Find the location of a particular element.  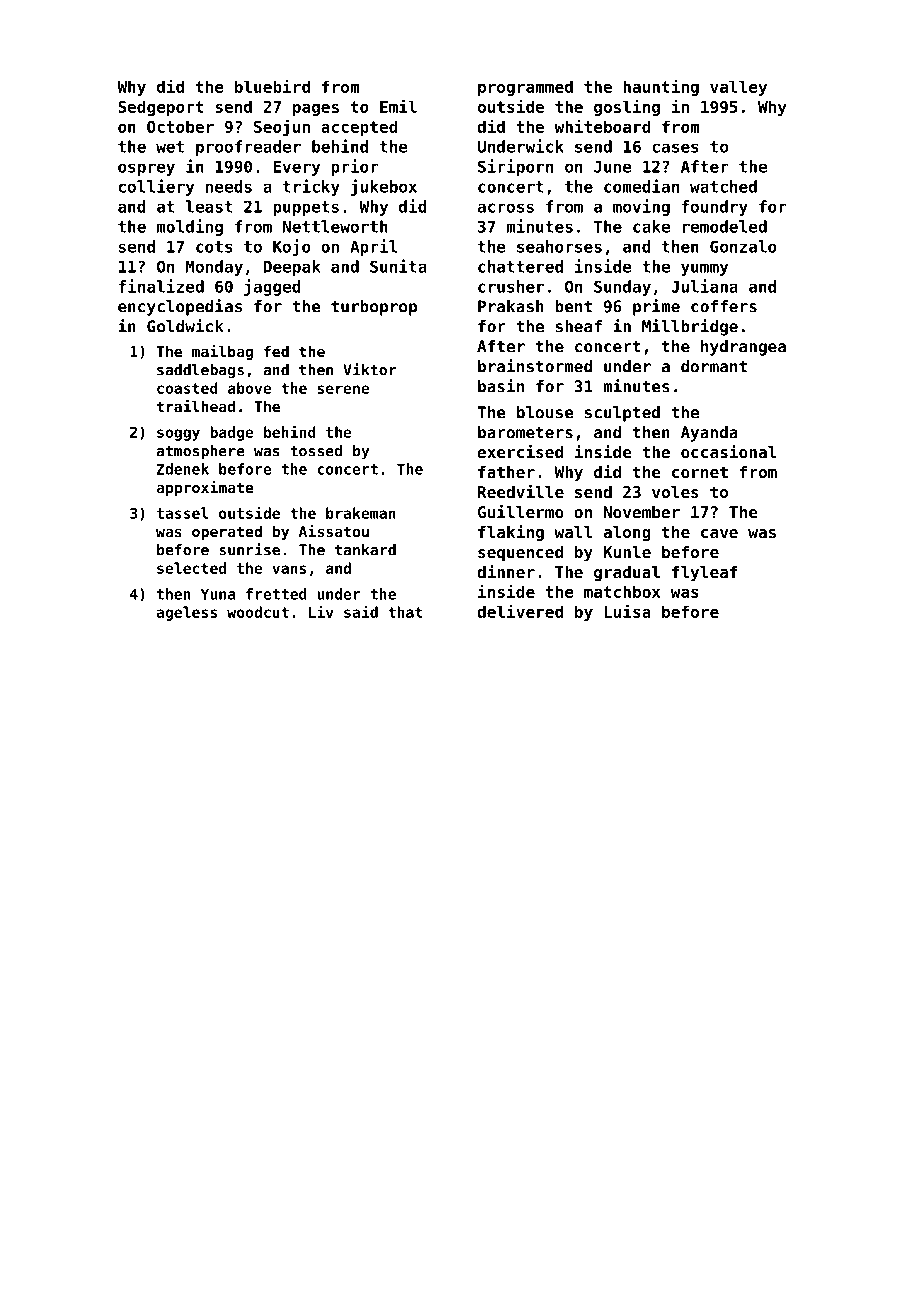

Ayanda is located at coordinates (709, 434).
